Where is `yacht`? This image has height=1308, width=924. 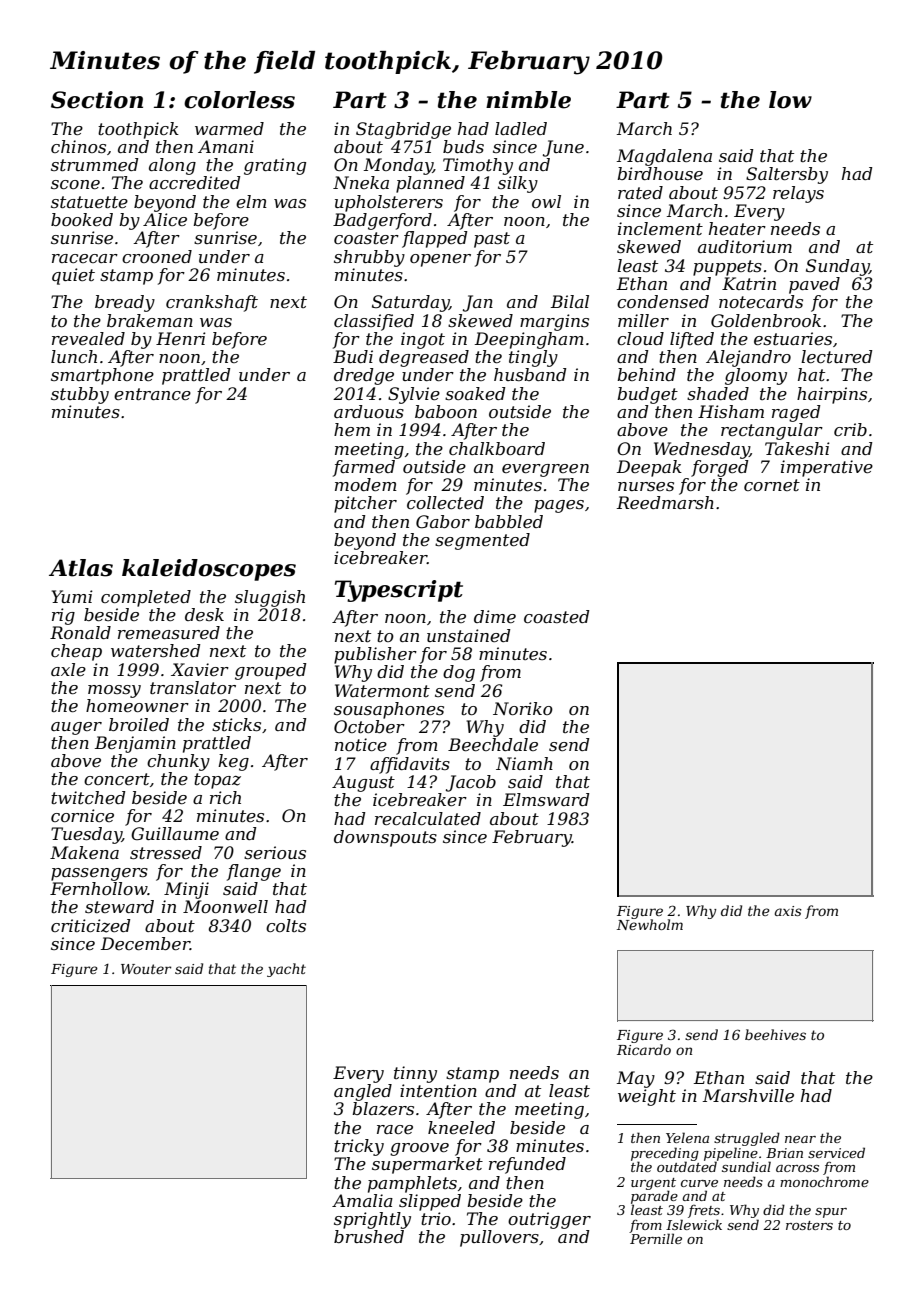
yacht is located at coordinates (286, 970).
